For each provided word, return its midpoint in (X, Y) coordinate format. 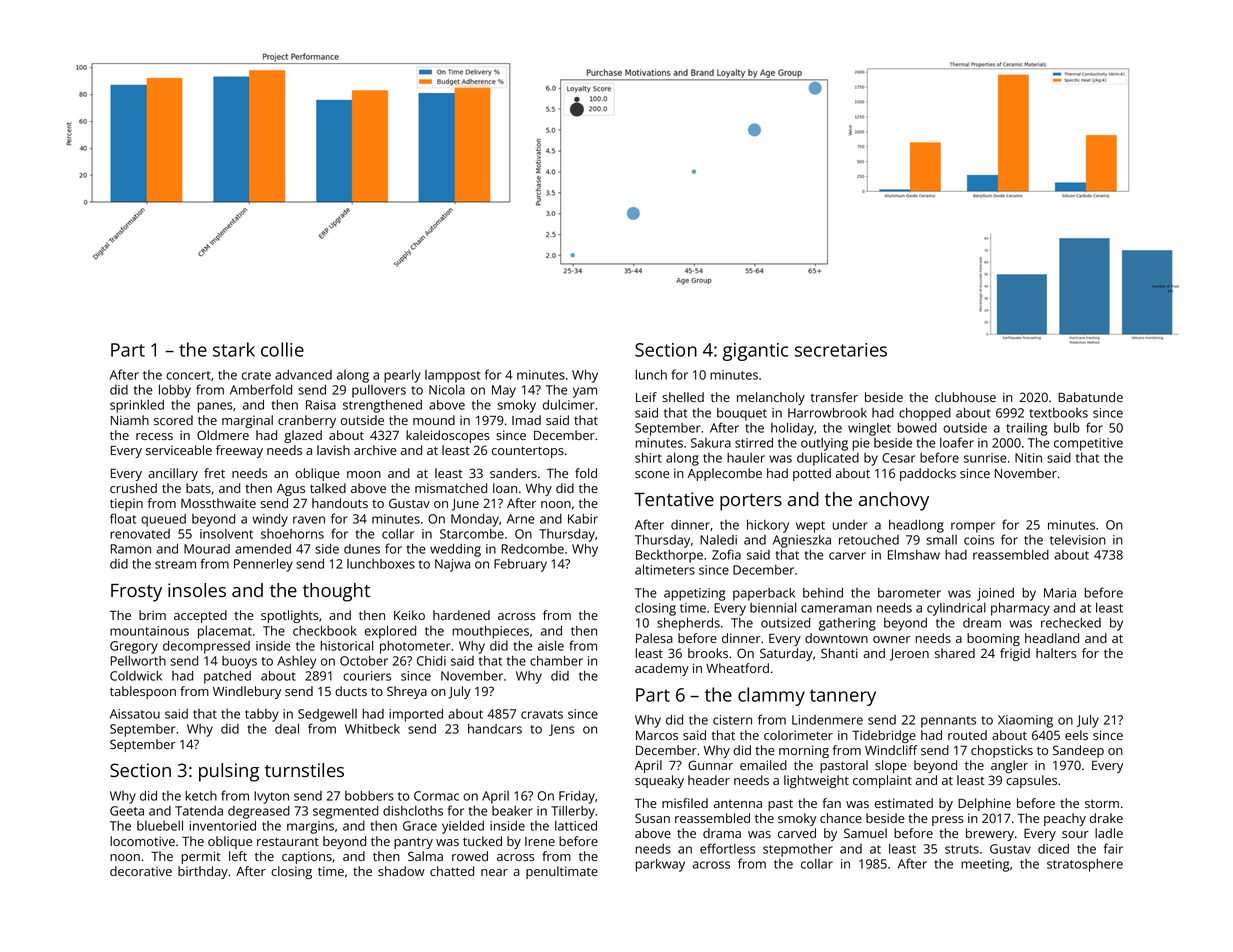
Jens (561, 730)
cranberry (307, 421)
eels (1076, 735)
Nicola (447, 390)
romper (973, 527)
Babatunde (1090, 397)
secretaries (841, 350)
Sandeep (1078, 751)
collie (282, 349)
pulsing (229, 772)
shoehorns (292, 534)
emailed (763, 765)
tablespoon (143, 692)
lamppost (452, 376)
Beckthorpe (669, 556)
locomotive (142, 841)
